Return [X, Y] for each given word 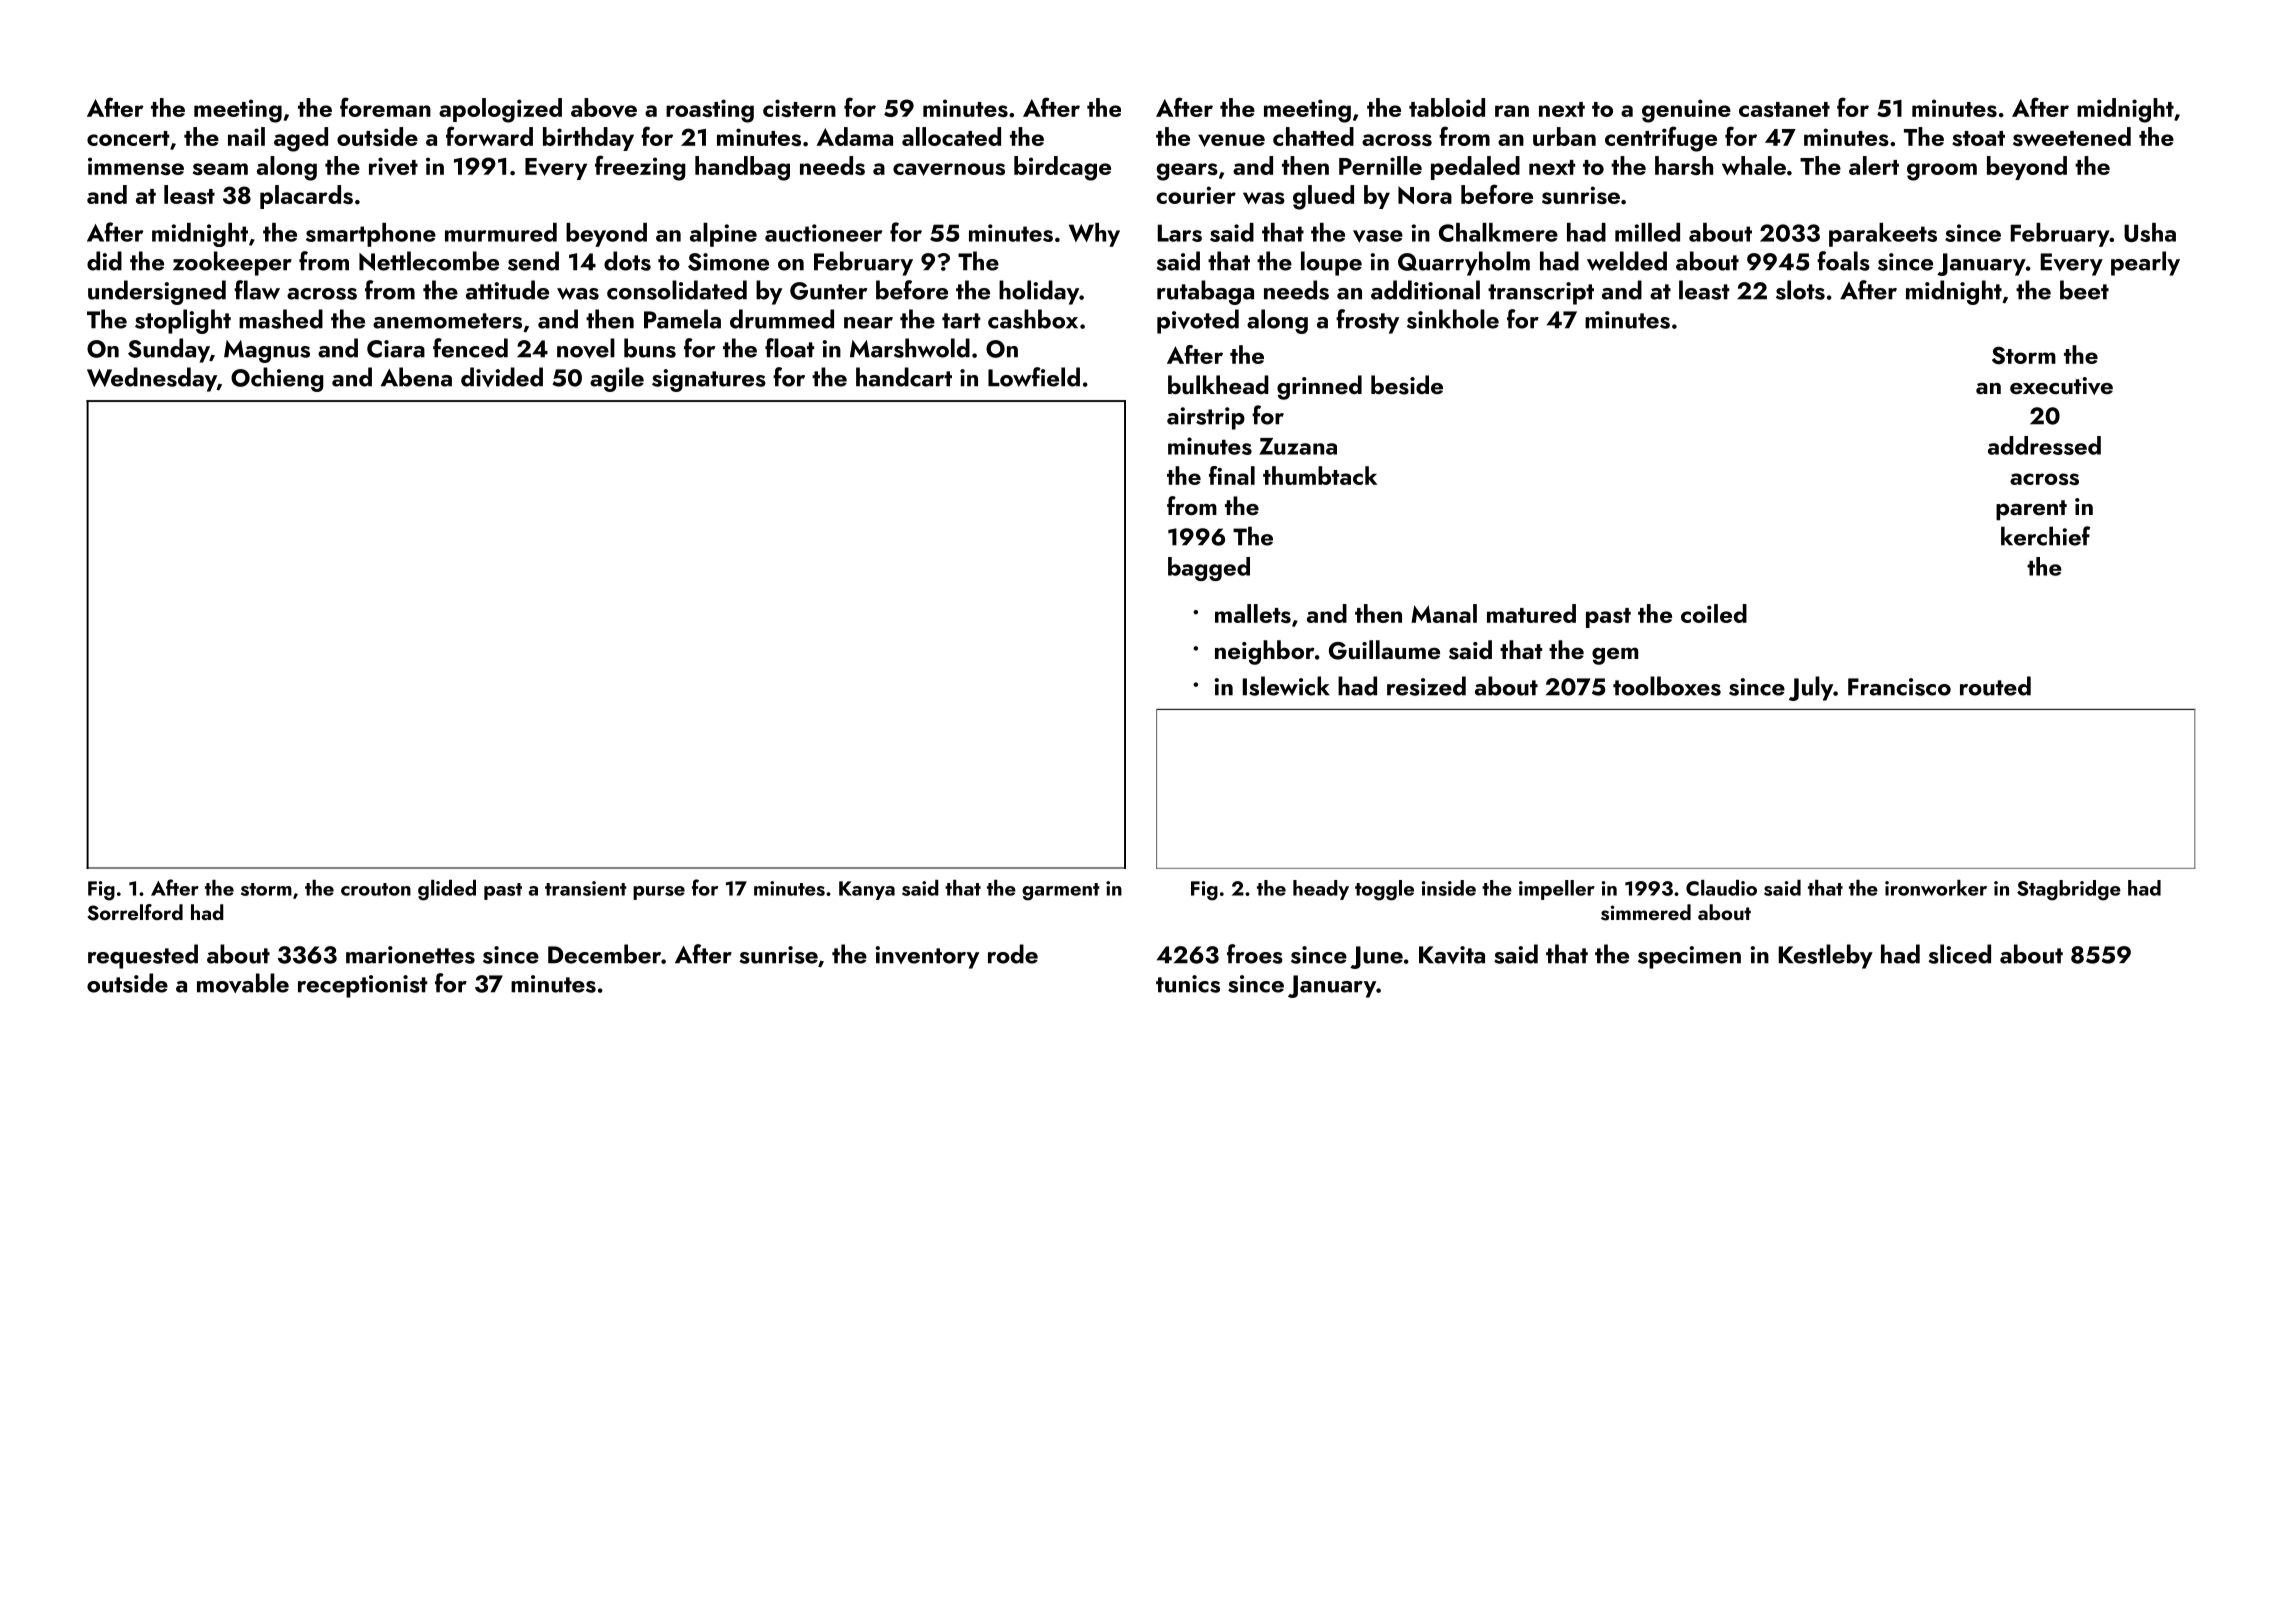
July [1811, 688]
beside [1407, 385]
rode [1013, 954]
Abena [416, 377]
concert [128, 138]
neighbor [1265, 652]
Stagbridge [2069, 890]
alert [1874, 165]
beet [2084, 290]
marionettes [410, 955]
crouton [376, 889]
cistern [799, 108]
